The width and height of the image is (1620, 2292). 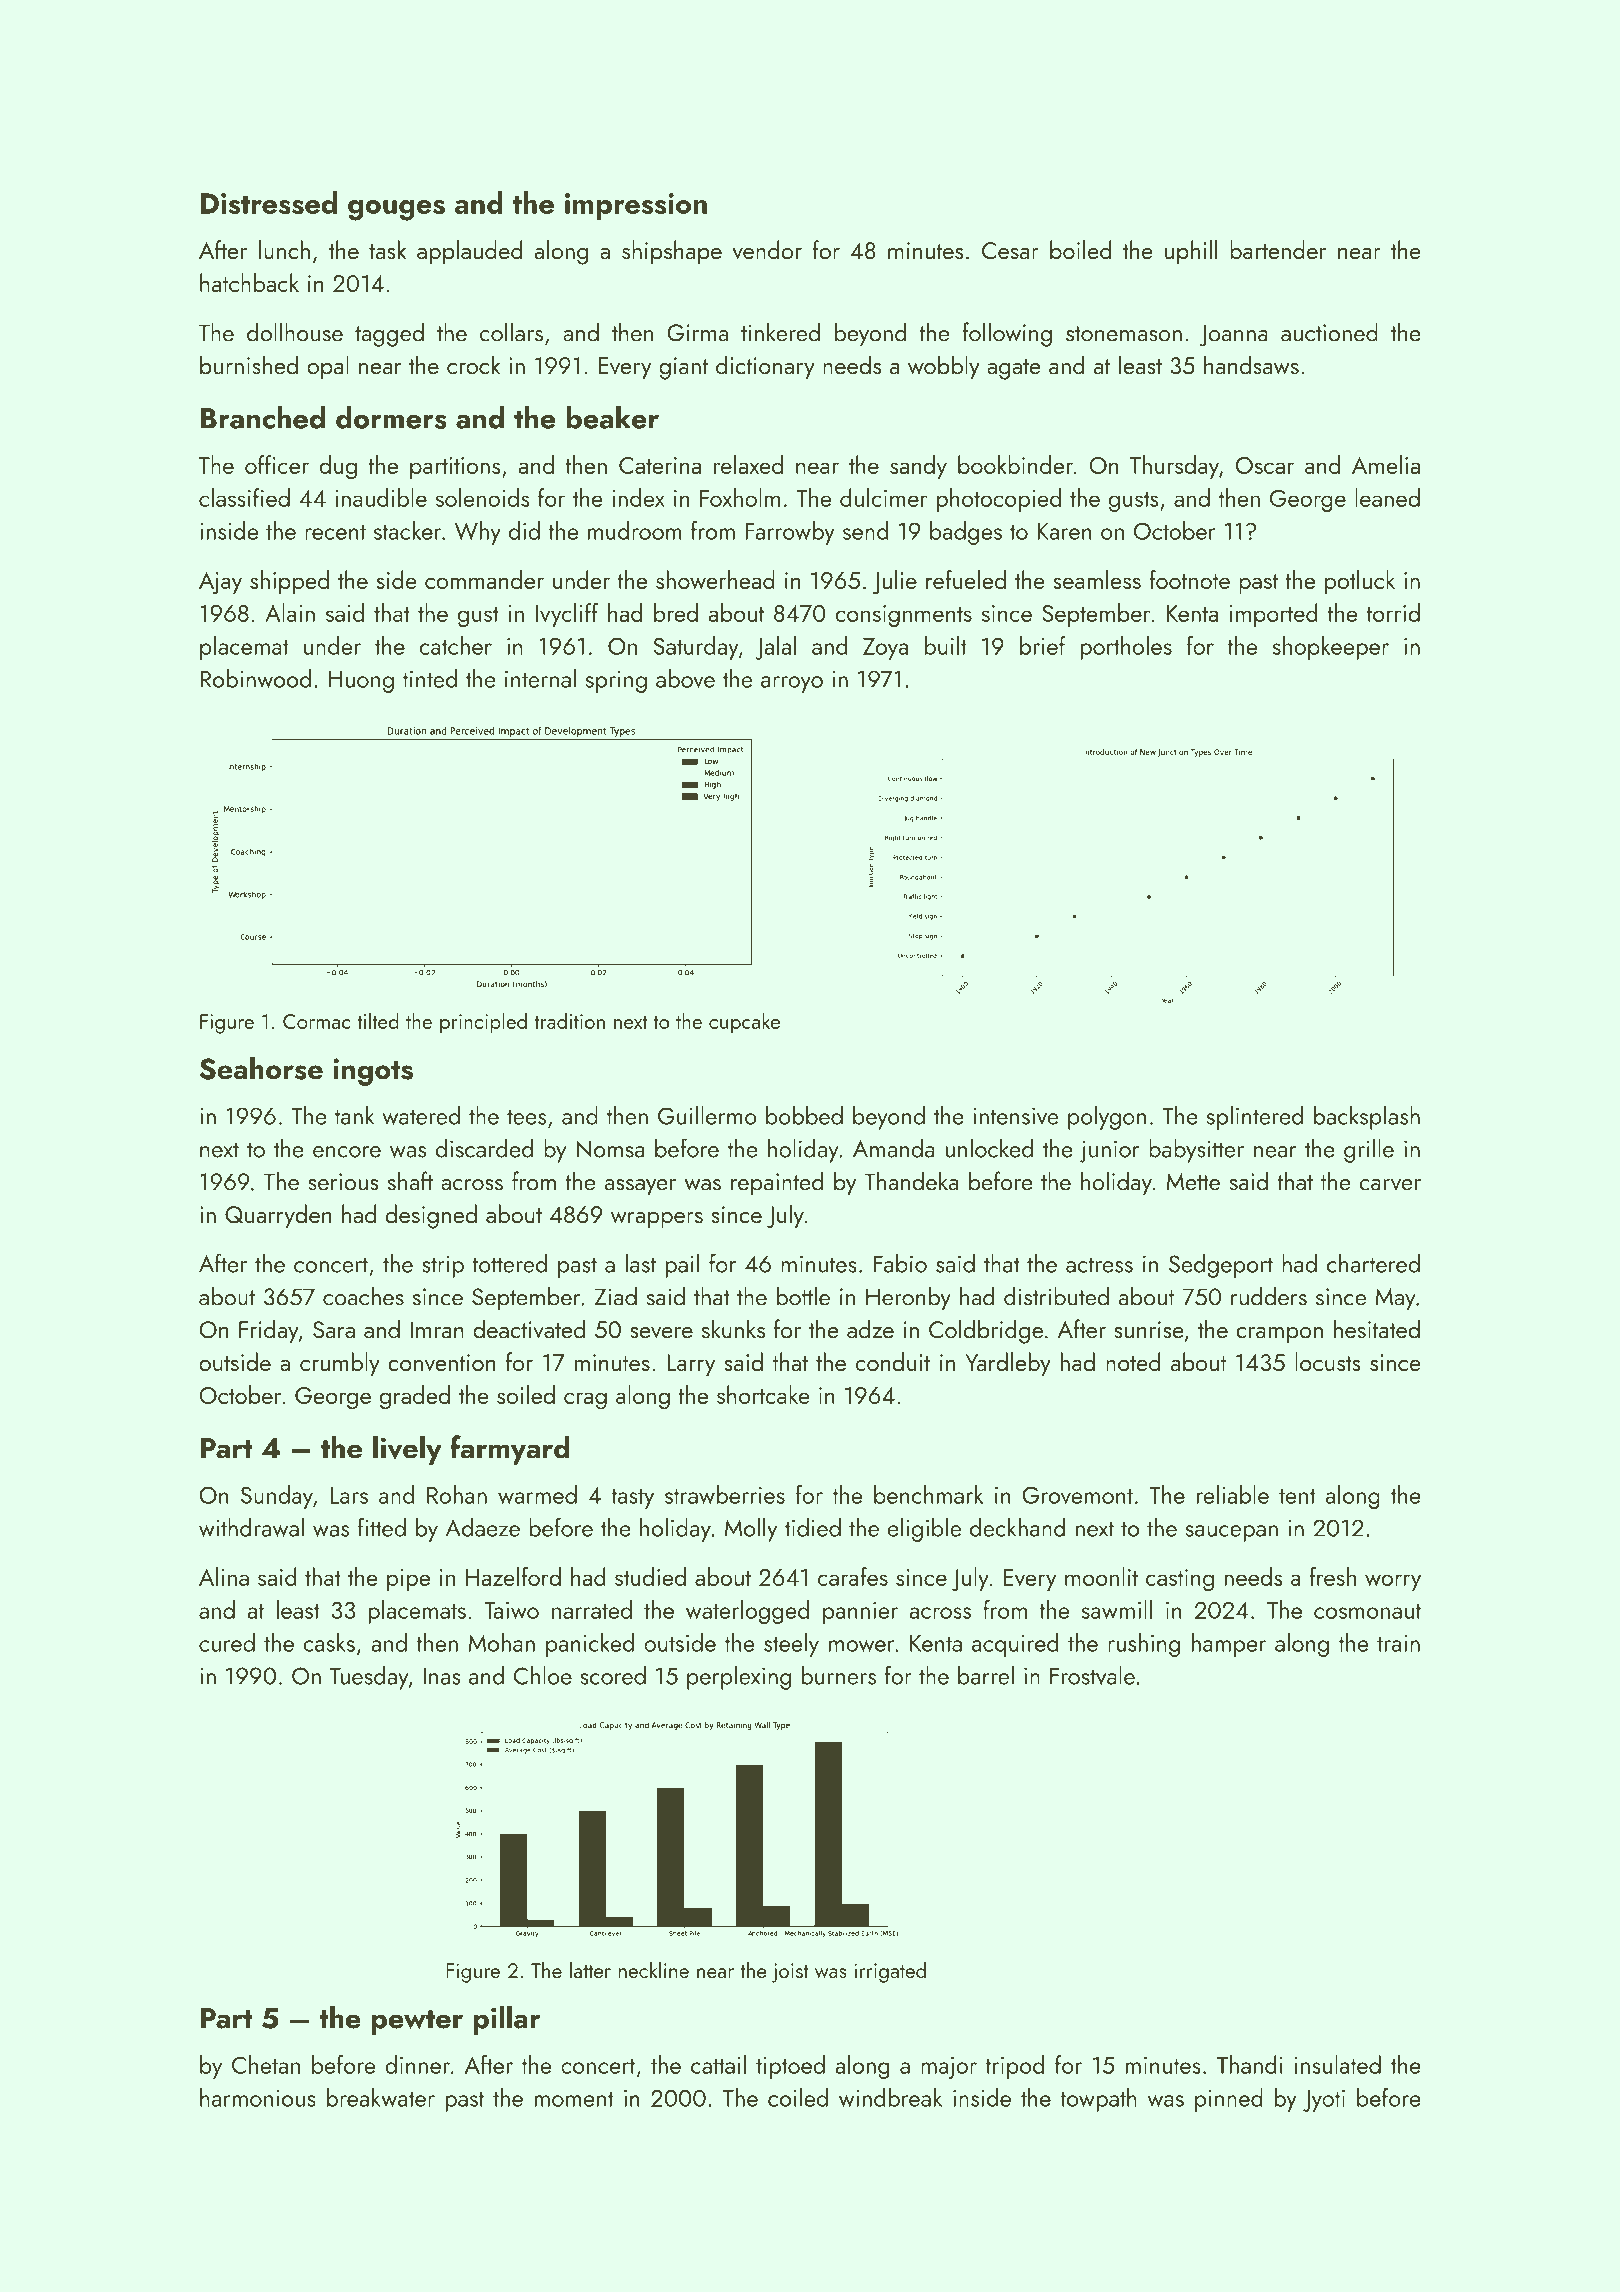 I want to click on Chetan, so click(x=266, y=2064).
